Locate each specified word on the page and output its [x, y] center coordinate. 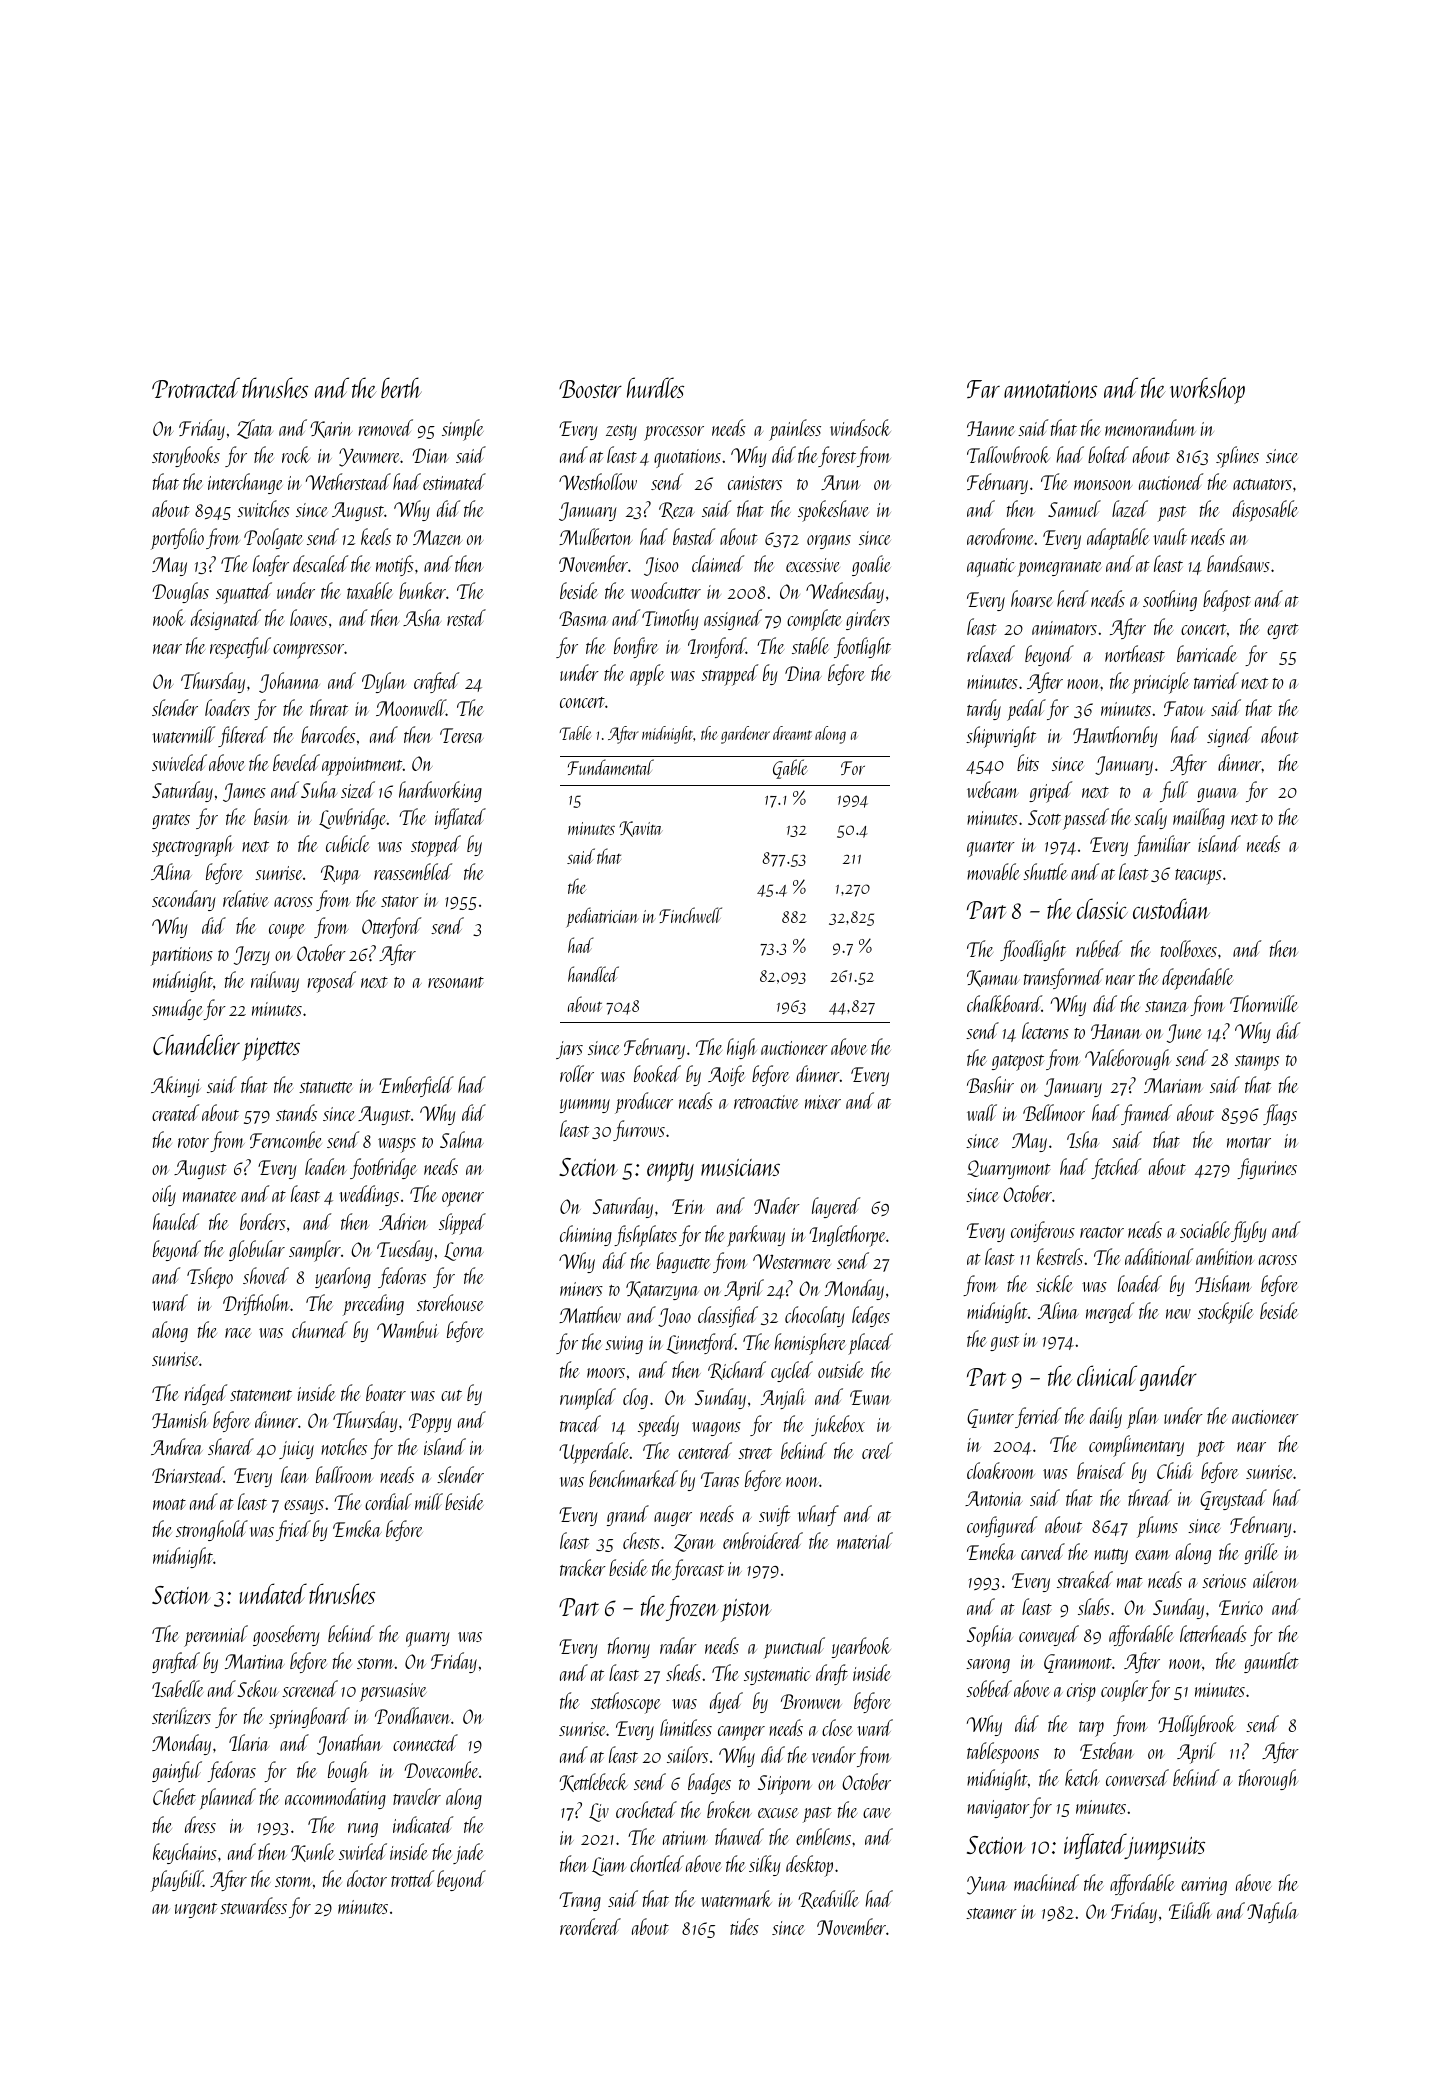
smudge [177, 1009]
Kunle [312, 1852]
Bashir [990, 1084]
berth [401, 387]
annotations [1050, 389]
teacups [1198, 877]
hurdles [655, 387]
